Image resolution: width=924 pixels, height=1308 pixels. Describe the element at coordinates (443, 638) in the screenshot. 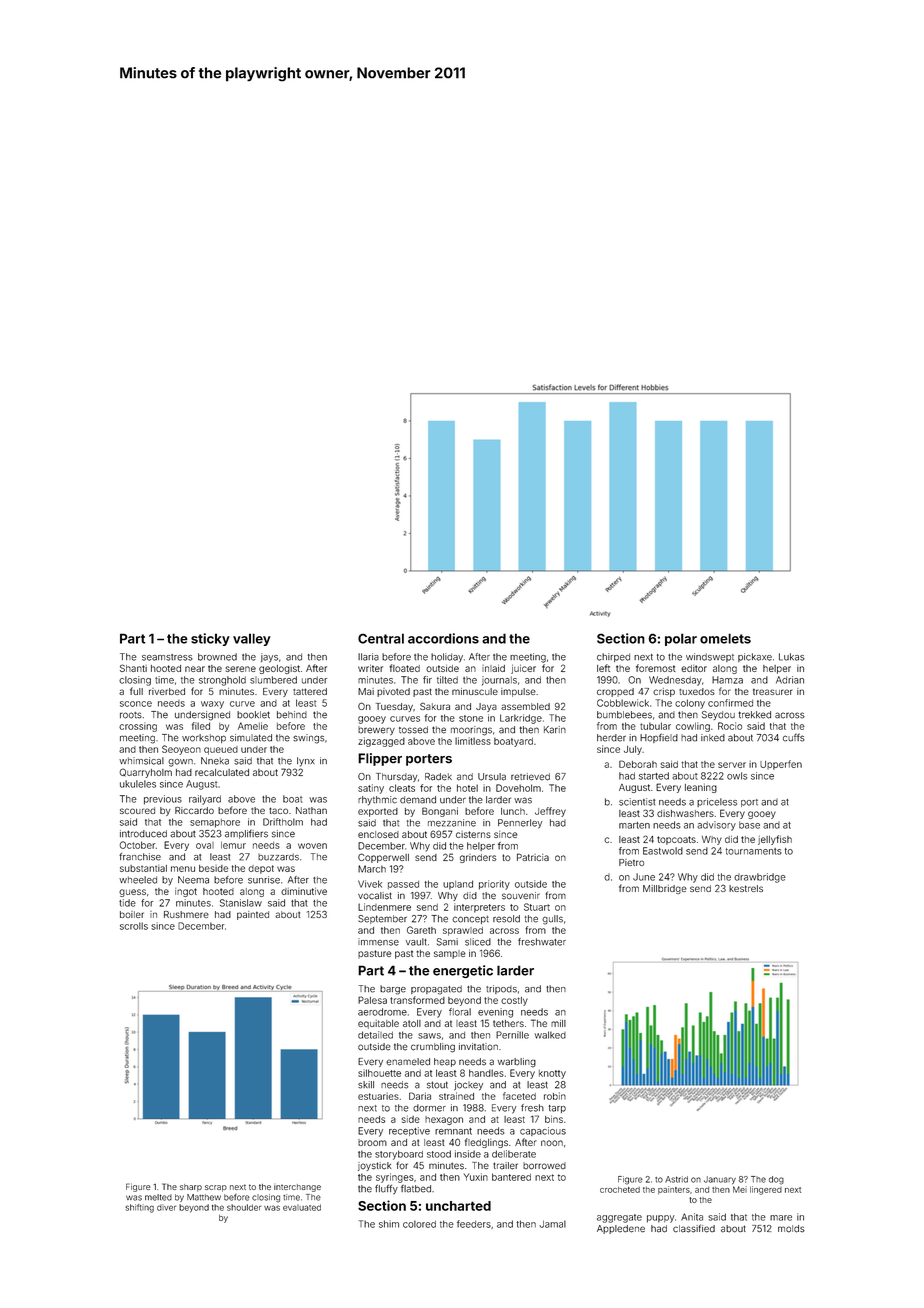

I see `accordions` at that location.
